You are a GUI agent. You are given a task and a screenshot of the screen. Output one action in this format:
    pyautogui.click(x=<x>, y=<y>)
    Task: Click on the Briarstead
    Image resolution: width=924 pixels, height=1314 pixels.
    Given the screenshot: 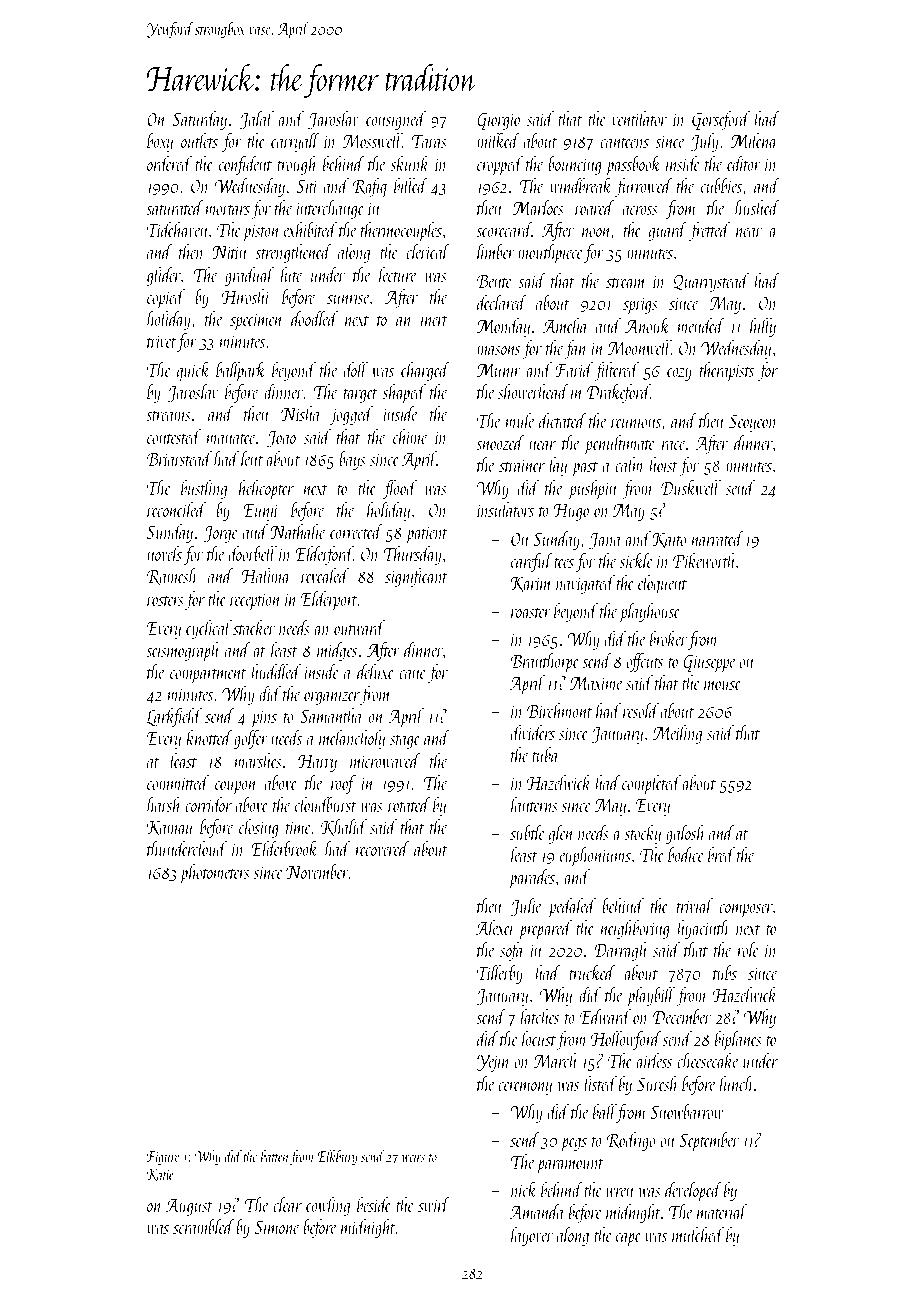 What is the action you would take?
    pyautogui.click(x=179, y=458)
